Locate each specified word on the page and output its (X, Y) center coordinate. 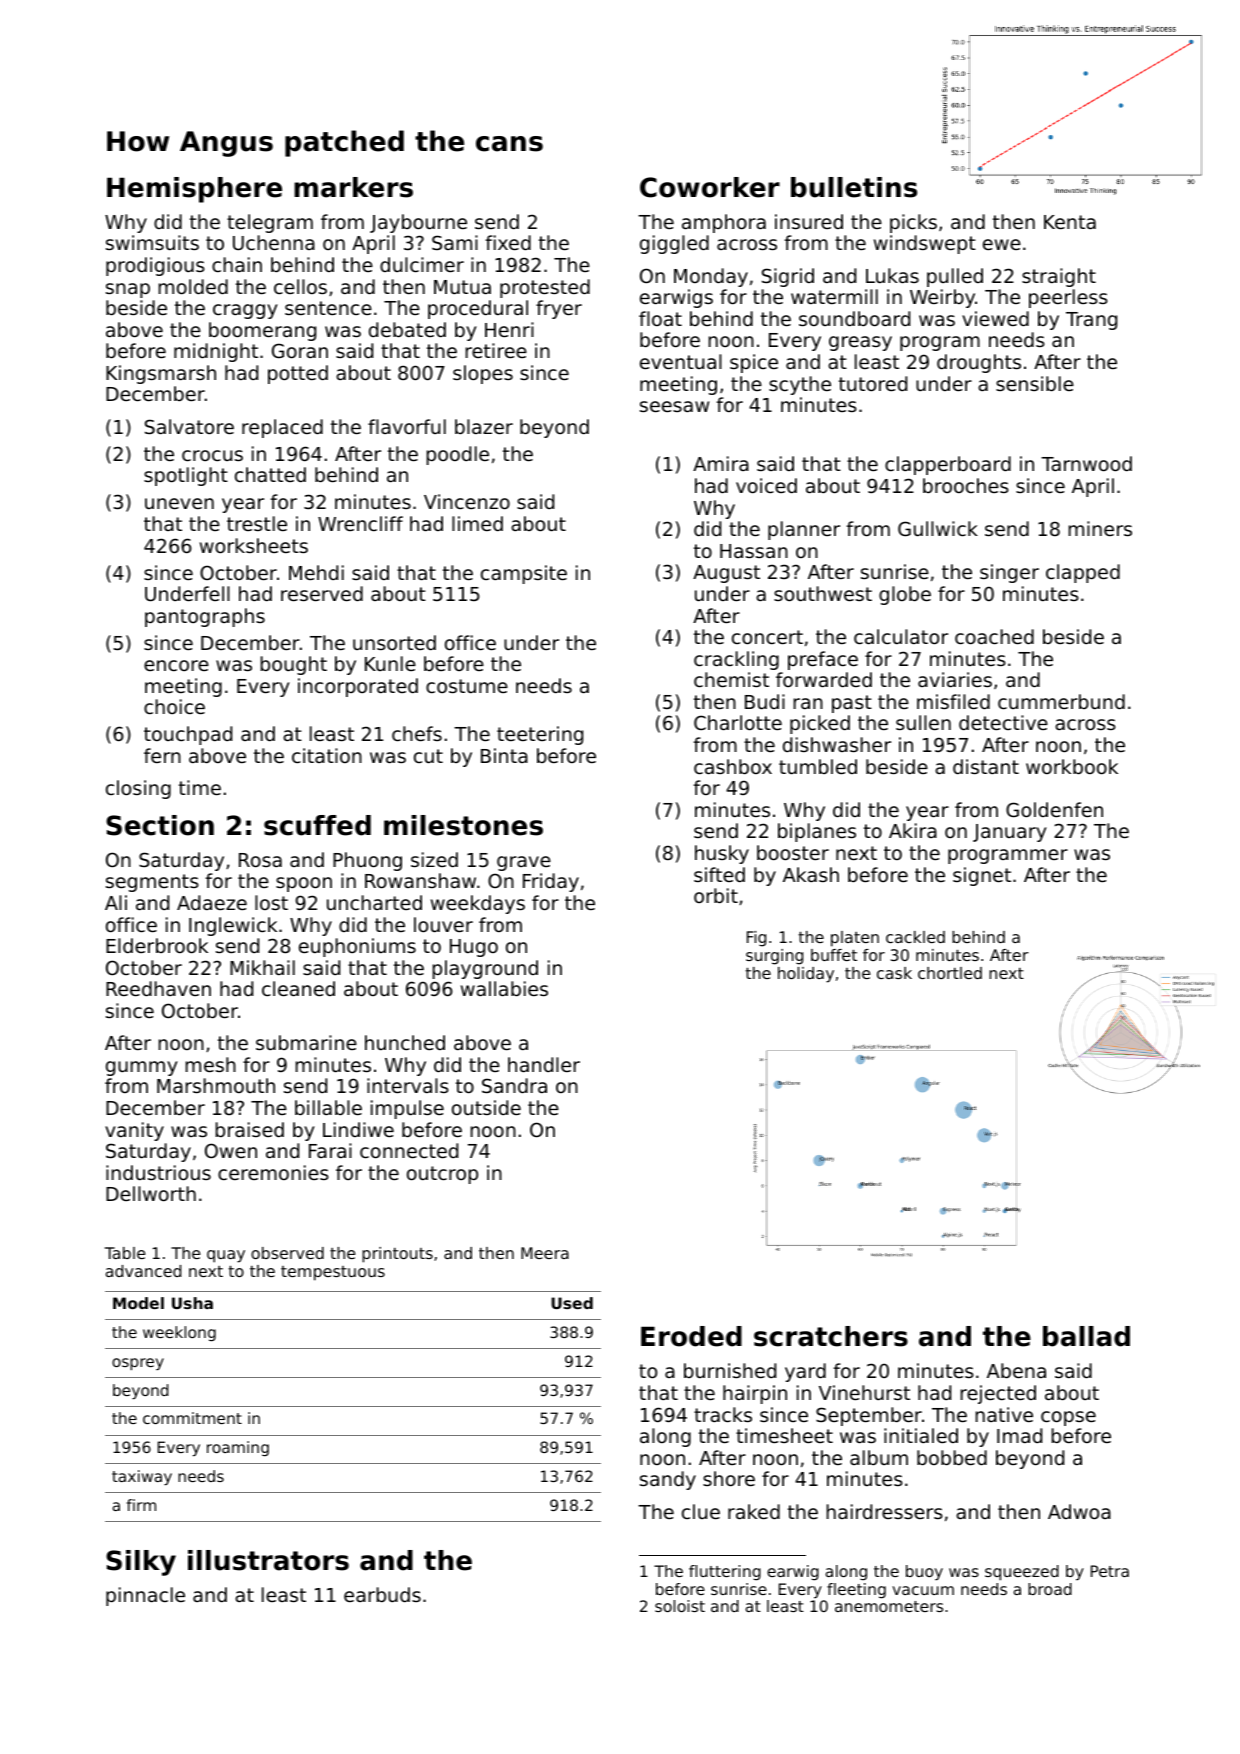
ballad (1086, 1336)
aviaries (955, 679)
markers (353, 187)
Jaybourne (418, 223)
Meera (545, 1253)
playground (485, 969)
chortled (950, 973)
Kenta (1070, 222)
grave (524, 863)
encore (176, 665)
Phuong (367, 861)
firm (141, 1505)
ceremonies (273, 1172)
